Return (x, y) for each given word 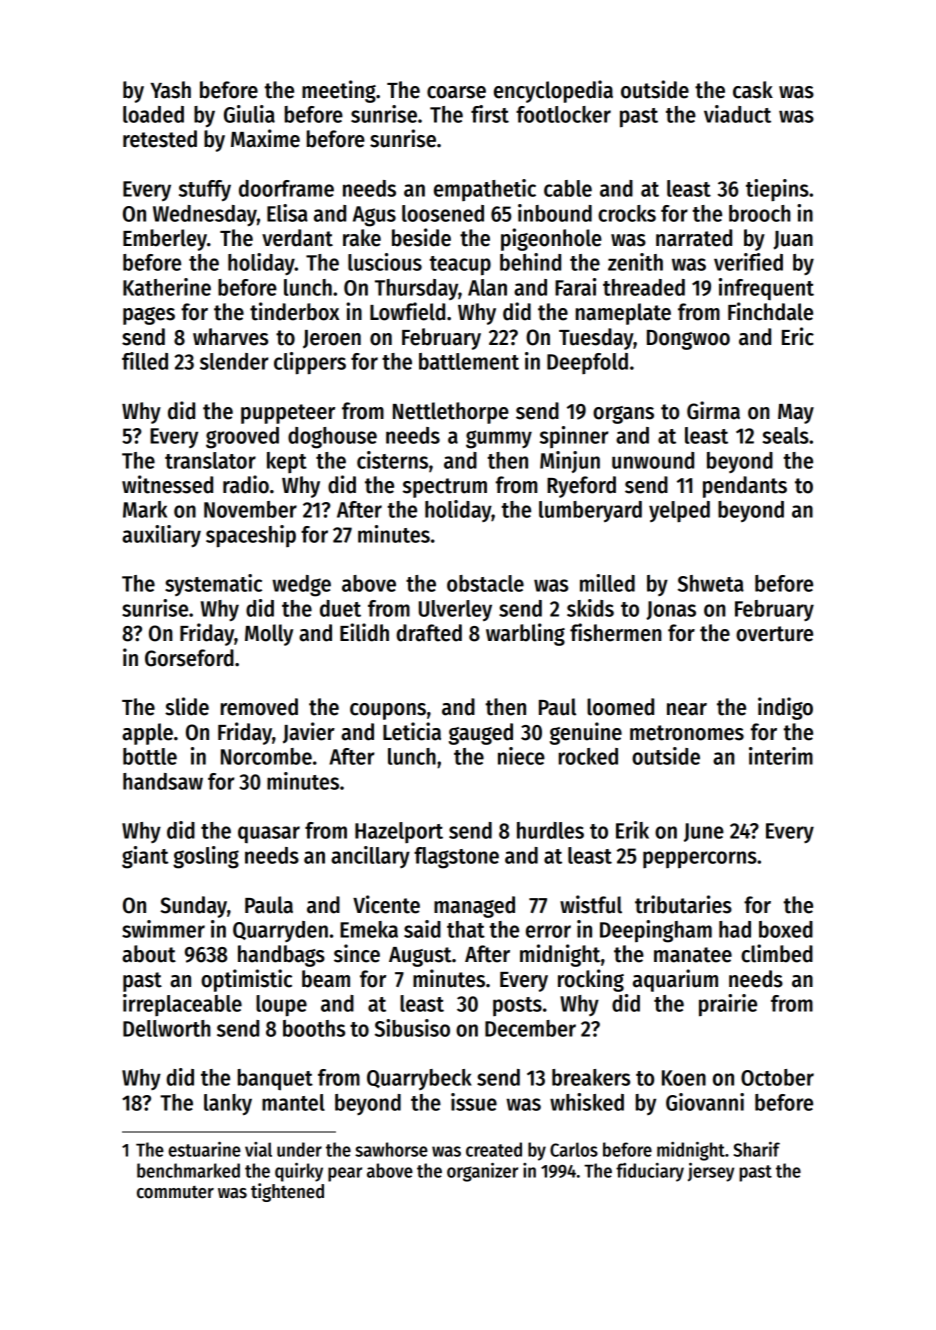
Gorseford (189, 658)
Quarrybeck (419, 1079)
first (490, 114)
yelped (679, 511)
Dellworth (167, 1028)
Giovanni (705, 1102)
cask (753, 90)
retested (160, 139)
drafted (429, 633)
